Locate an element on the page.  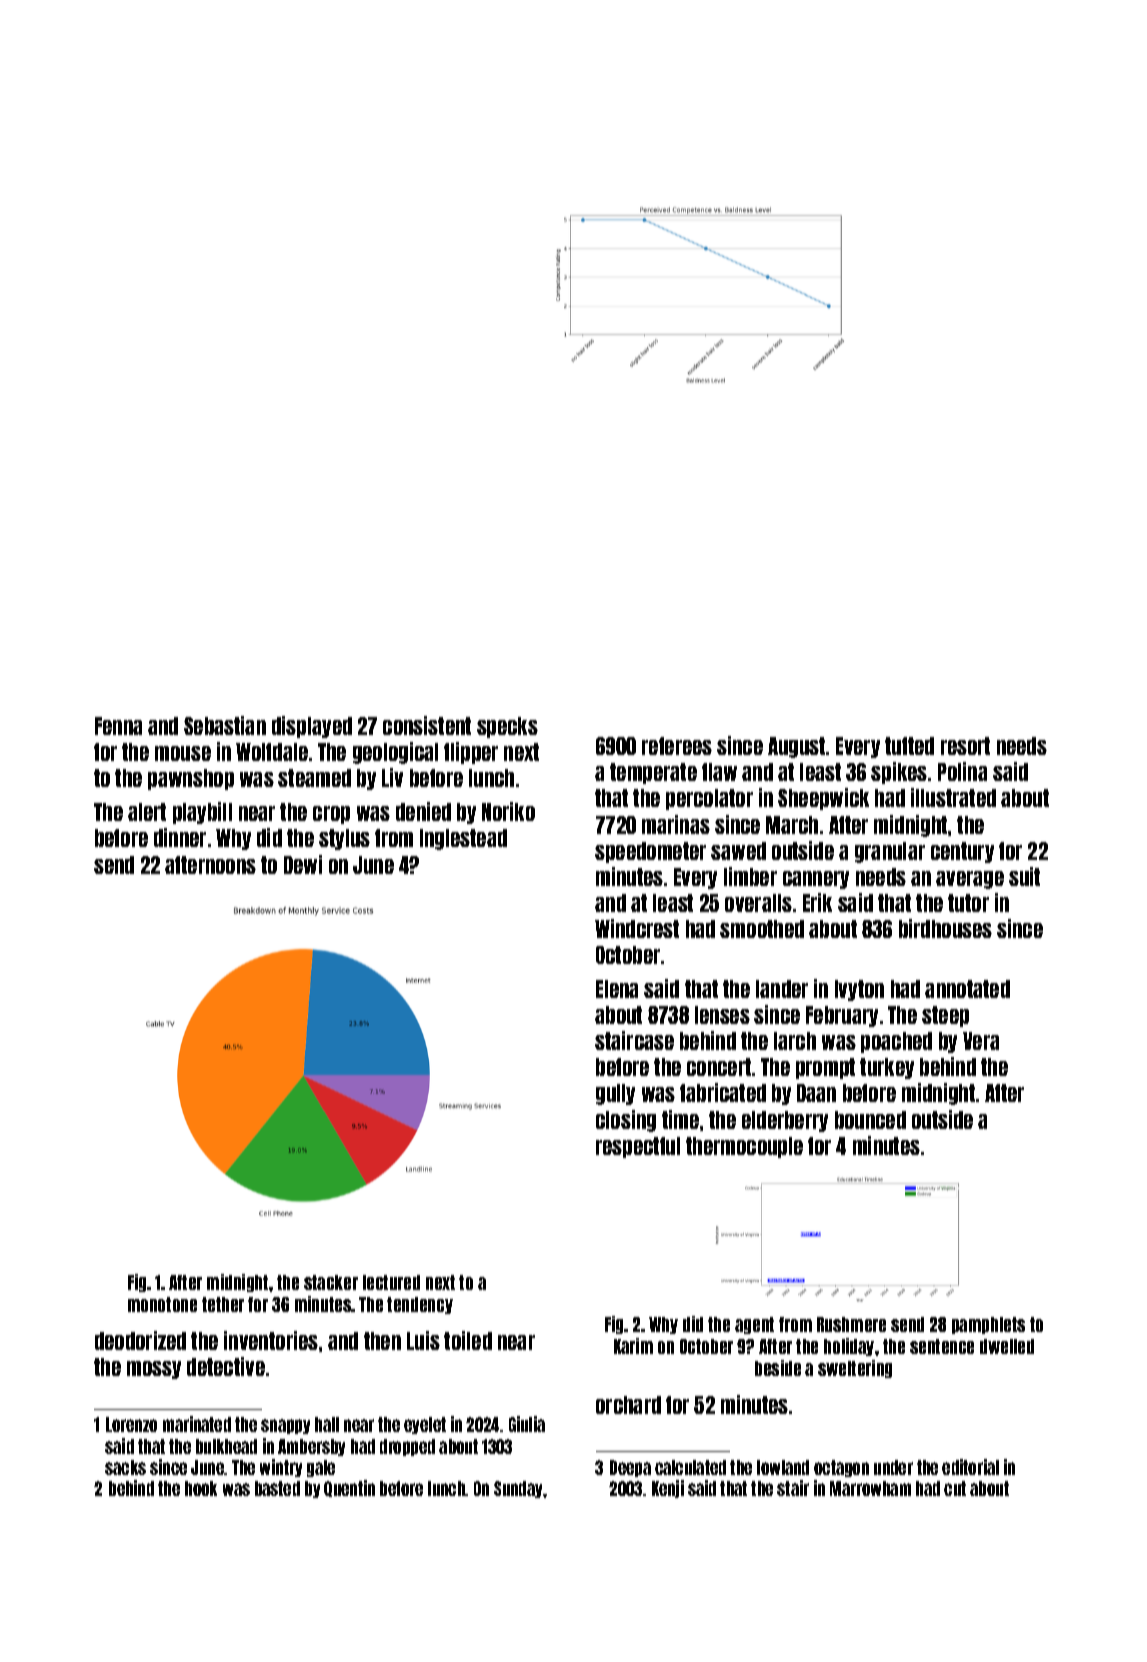
stacker is located at coordinates (331, 1282).
